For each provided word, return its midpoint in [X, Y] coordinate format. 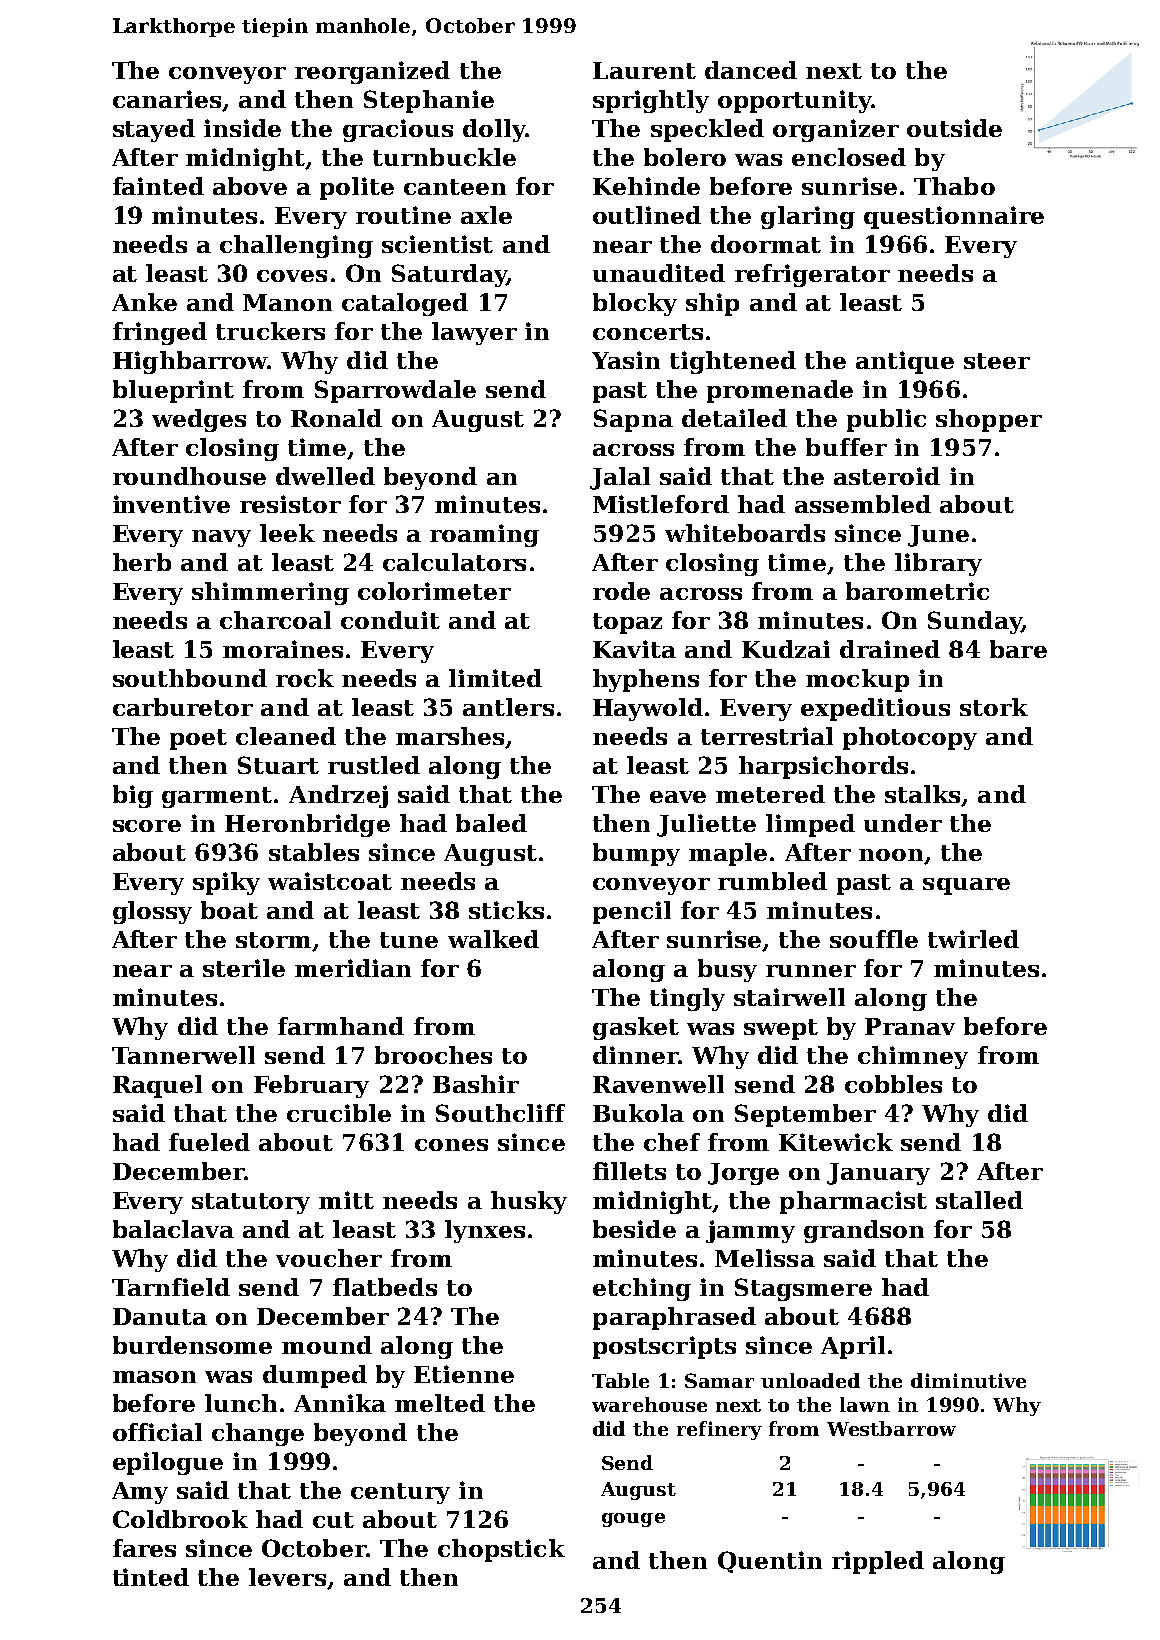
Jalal [620, 478]
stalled [979, 1200]
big [133, 796]
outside [954, 128]
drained [890, 649]
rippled [878, 1562]
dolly [494, 130]
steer [997, 361]
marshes [450, 736]
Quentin [770, 1562]
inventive [171, 504]
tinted [151, 1577]
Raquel [157, 1086]
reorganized [372, 72]
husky [529, 1202]
